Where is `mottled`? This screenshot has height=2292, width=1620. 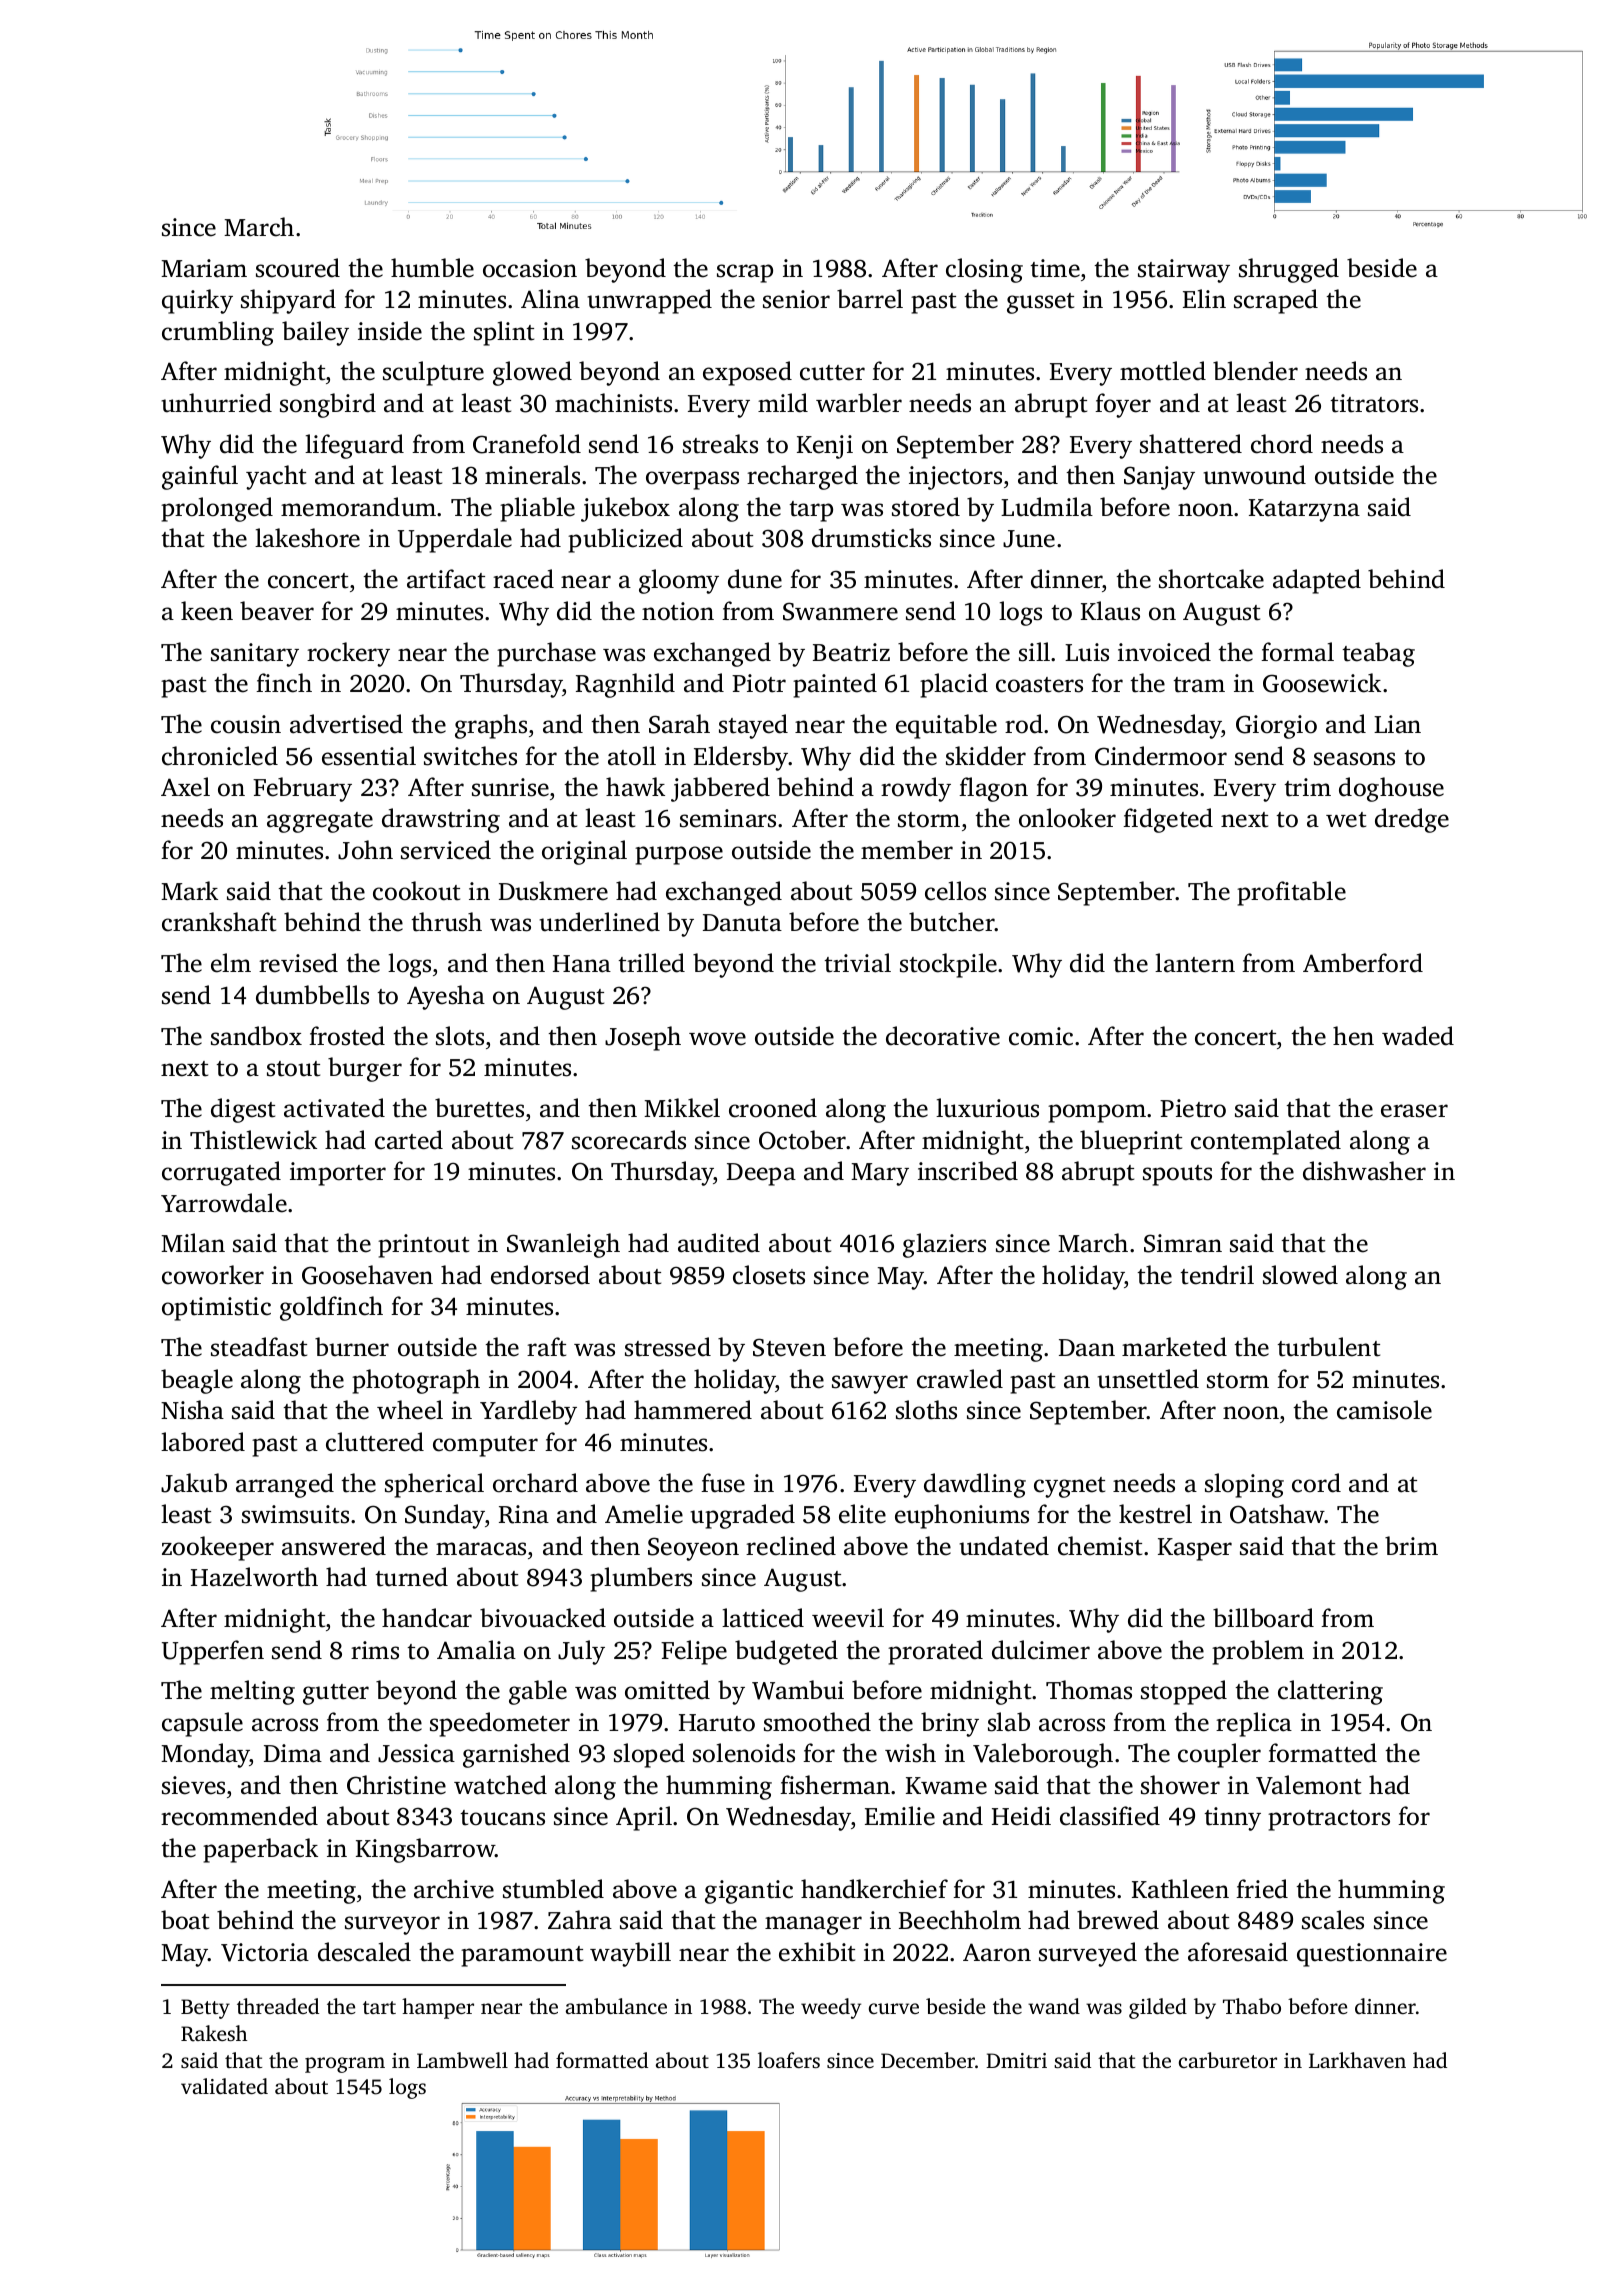
mottled is located at coordinates (1163, 371).
